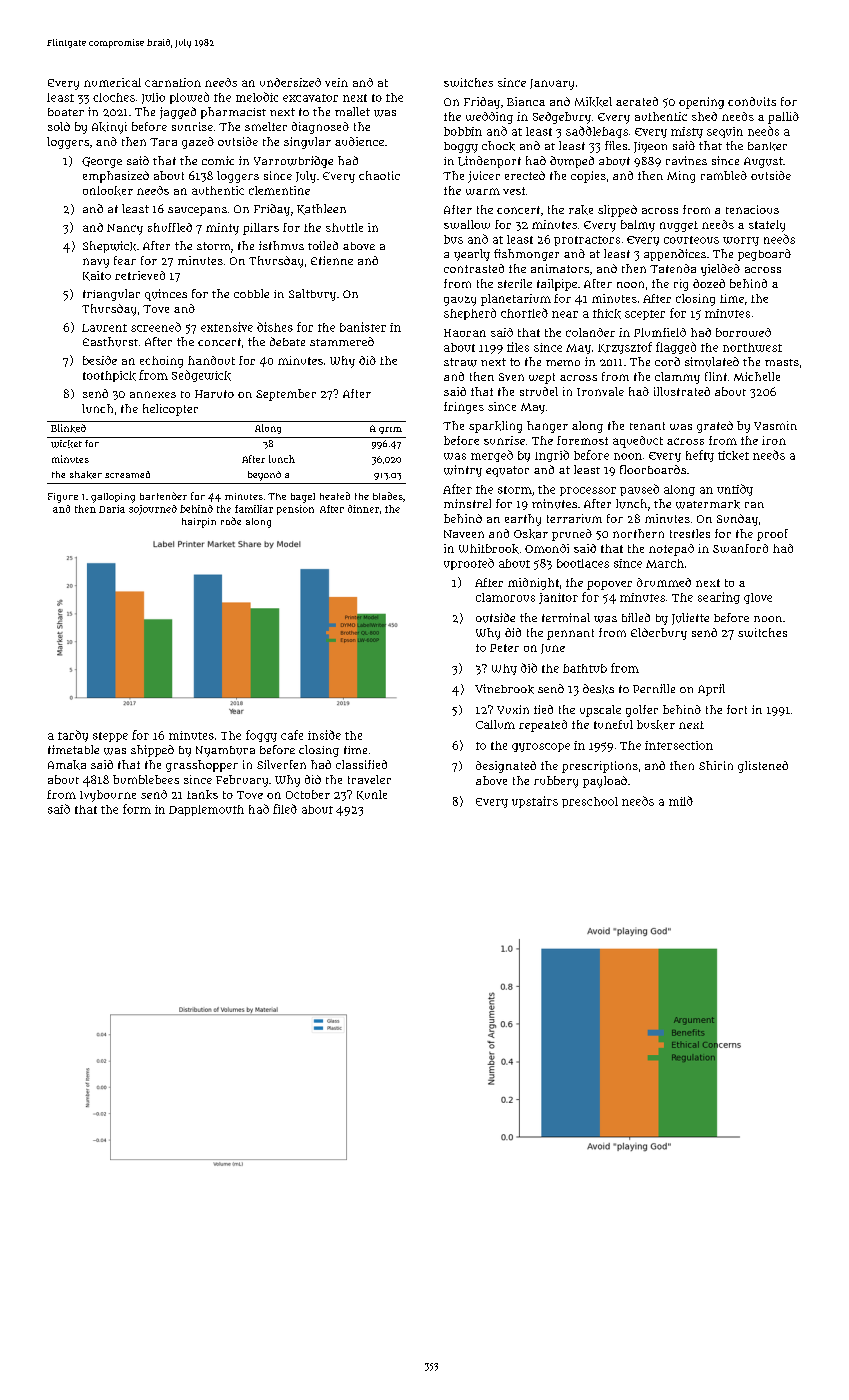 This document has width=849, height=1400. Describe the element at coordinates (372, 795) in the document. I see `Kunle` at that location.
